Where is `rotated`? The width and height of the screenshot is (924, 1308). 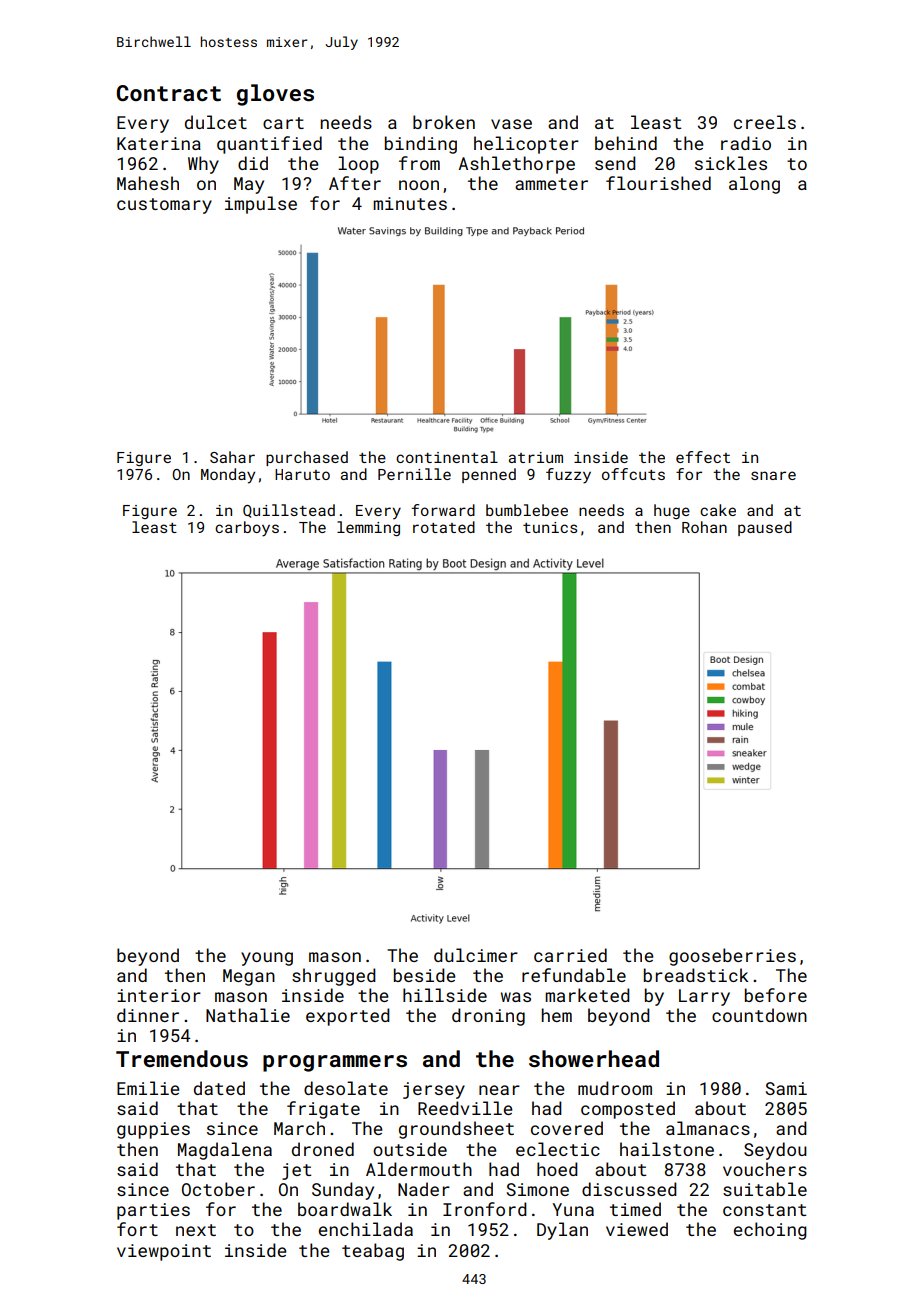
rotated is located at coordinates (444, 527).
